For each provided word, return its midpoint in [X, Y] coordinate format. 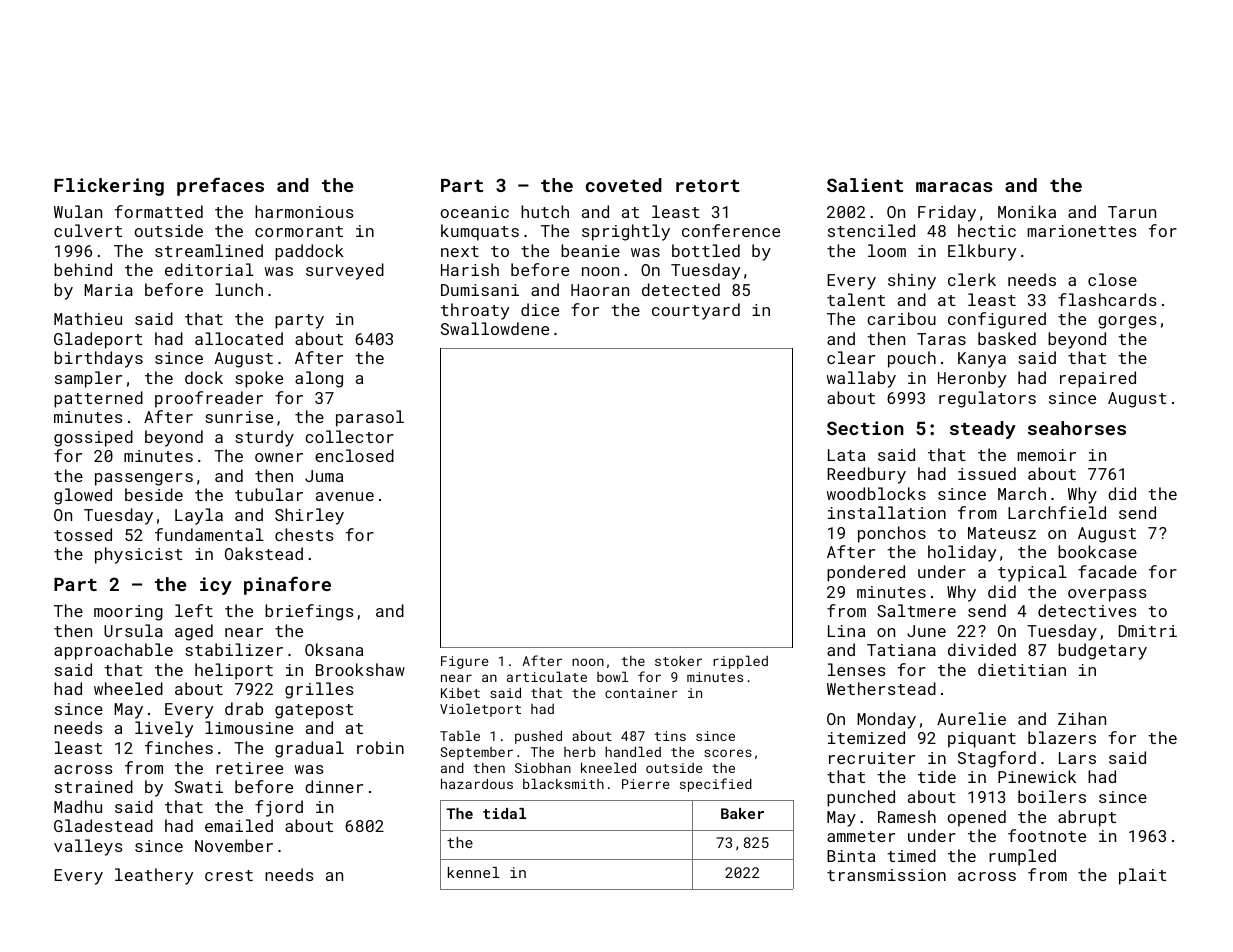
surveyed [345, 271]
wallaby [861, 379]
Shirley [309, 516]
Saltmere [916, 610]
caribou [901, 318]
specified [716, 785]
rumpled [1022, 857]
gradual [309, 749]
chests [304, 534]
